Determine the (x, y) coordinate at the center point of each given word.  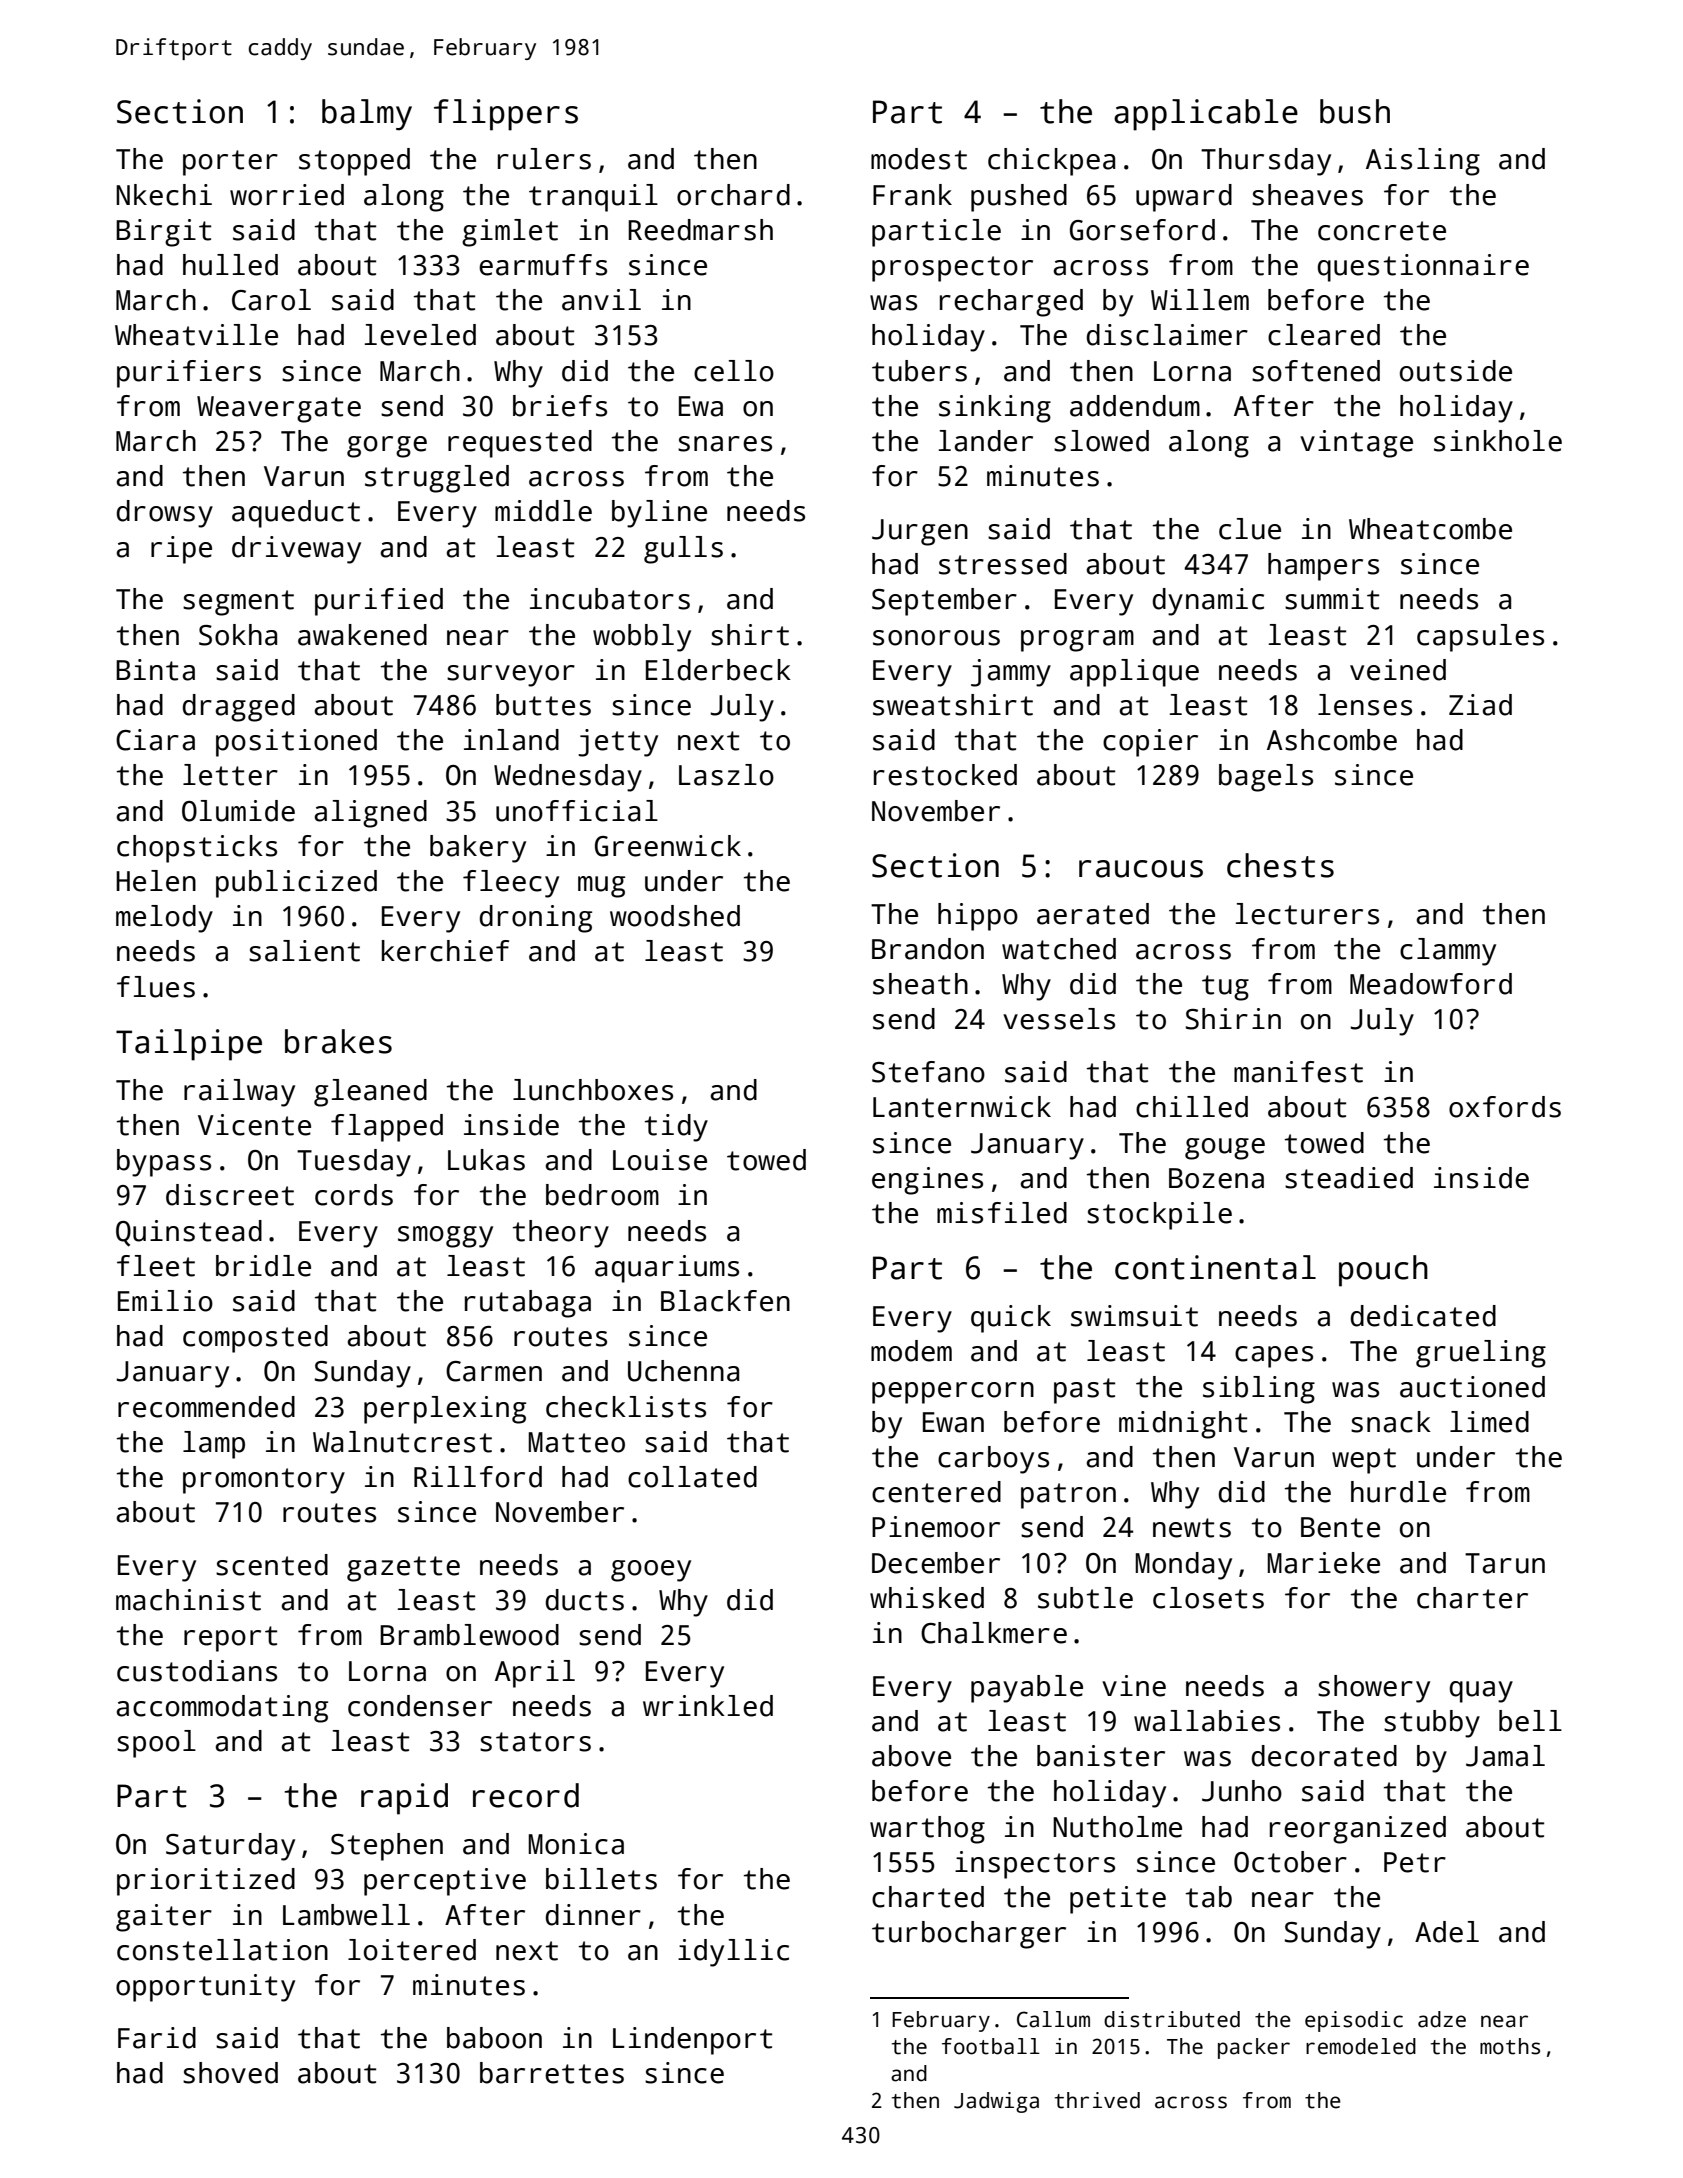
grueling (1481, 1354)
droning (536, 919)
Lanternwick (962, 1107)
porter (230, 163)
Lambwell (346, 1915)
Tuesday (354, 1163)
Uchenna (683, 1371)
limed (1489, 1422)
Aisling (1423, 162)
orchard (733, 195)
